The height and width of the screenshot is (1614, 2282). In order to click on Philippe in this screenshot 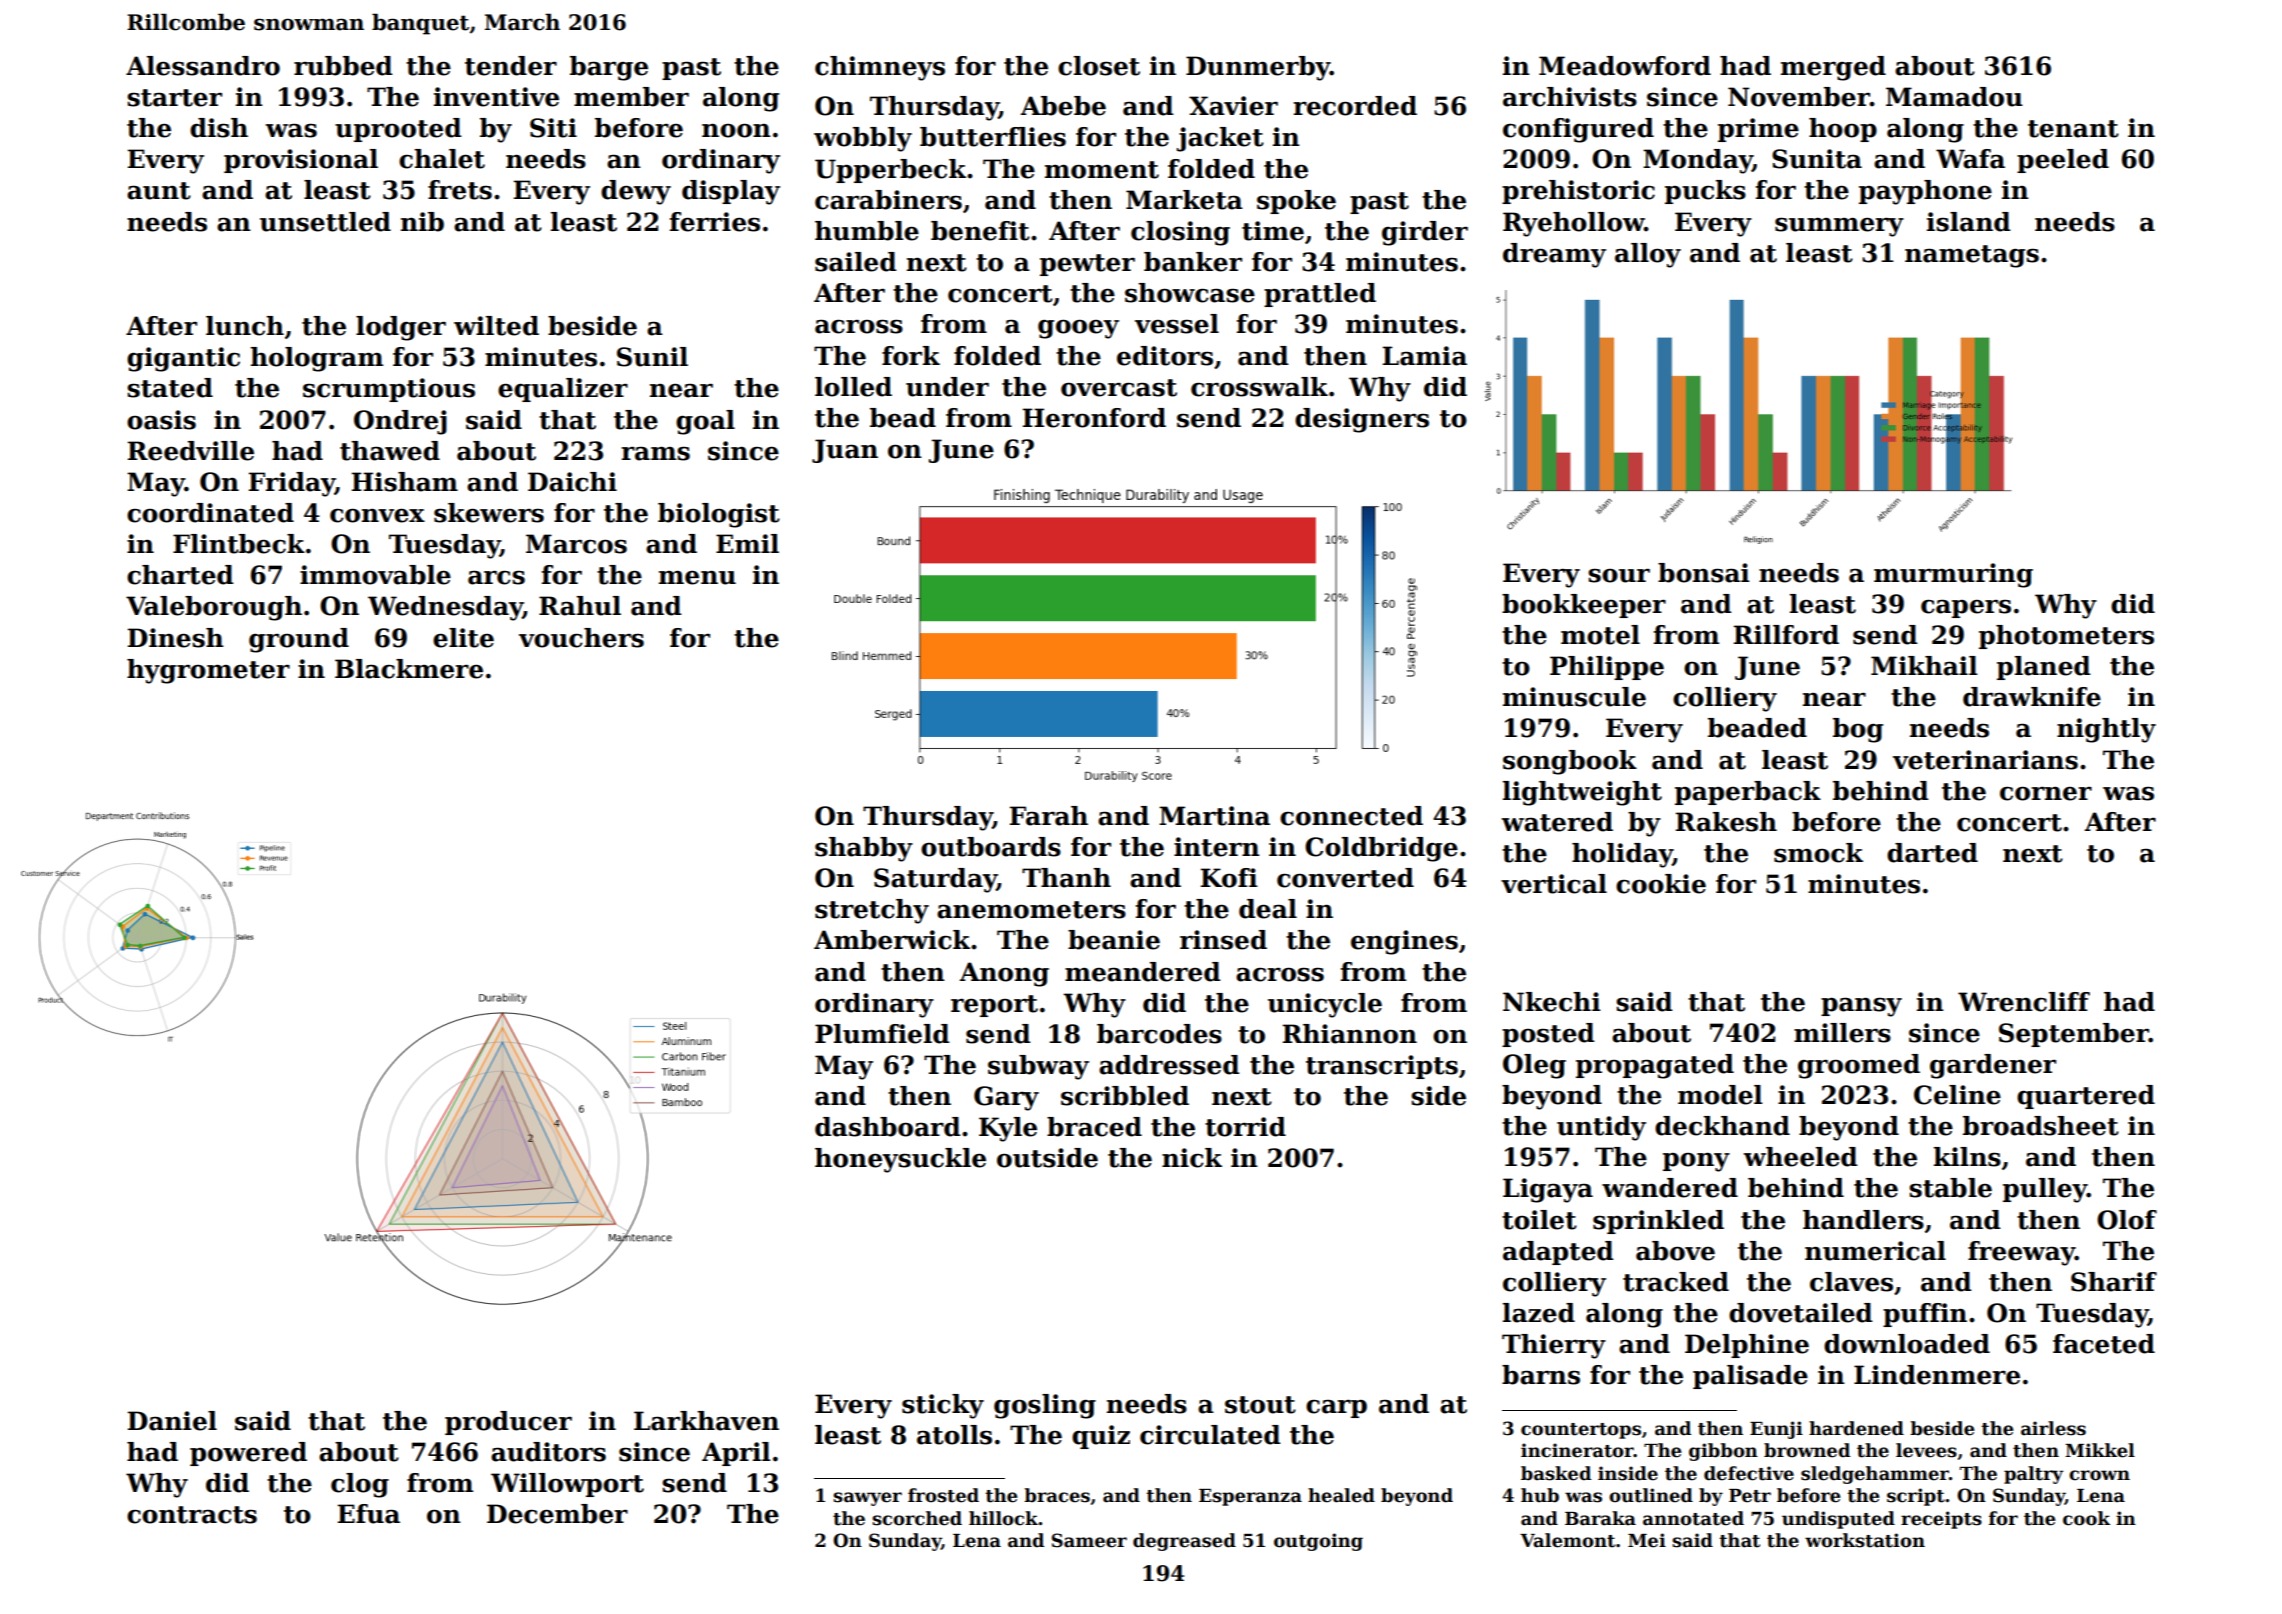, I will do `click(1607, 668)`.
